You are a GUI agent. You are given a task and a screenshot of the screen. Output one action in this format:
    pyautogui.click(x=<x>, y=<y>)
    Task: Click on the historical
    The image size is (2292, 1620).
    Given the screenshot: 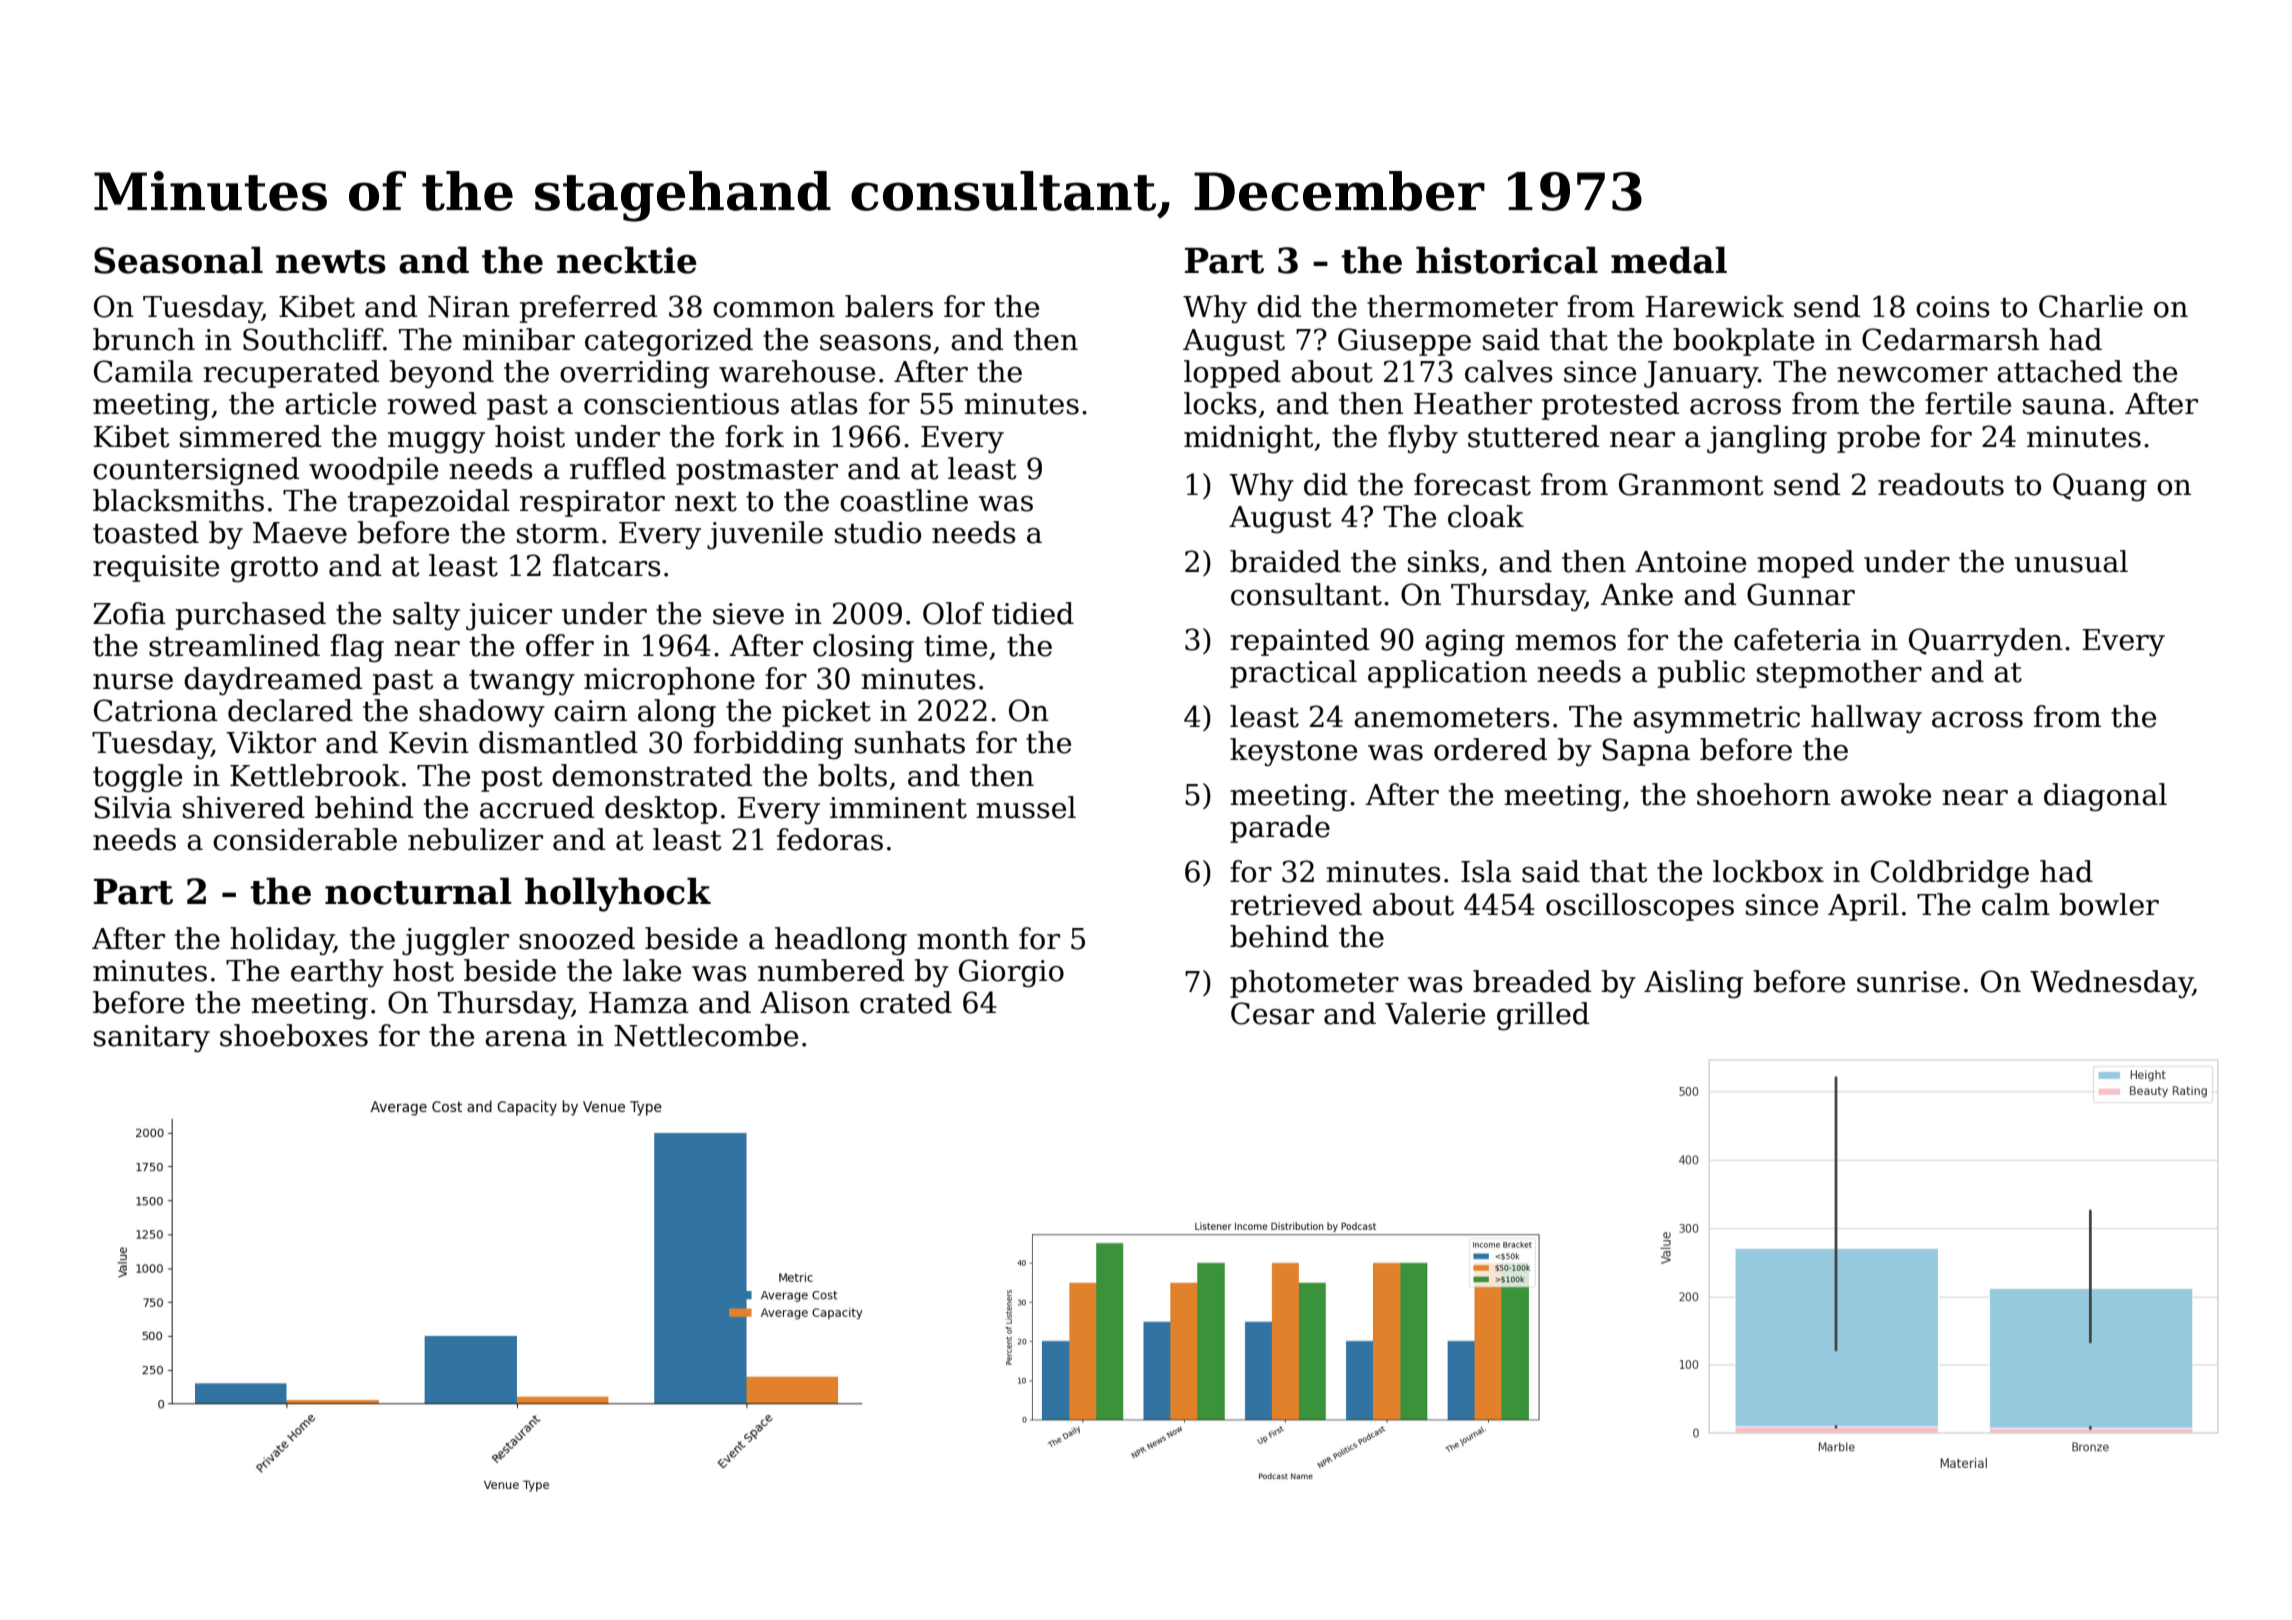 What is the action you would take?
    pyautogui.click(x=1507, y=260)
